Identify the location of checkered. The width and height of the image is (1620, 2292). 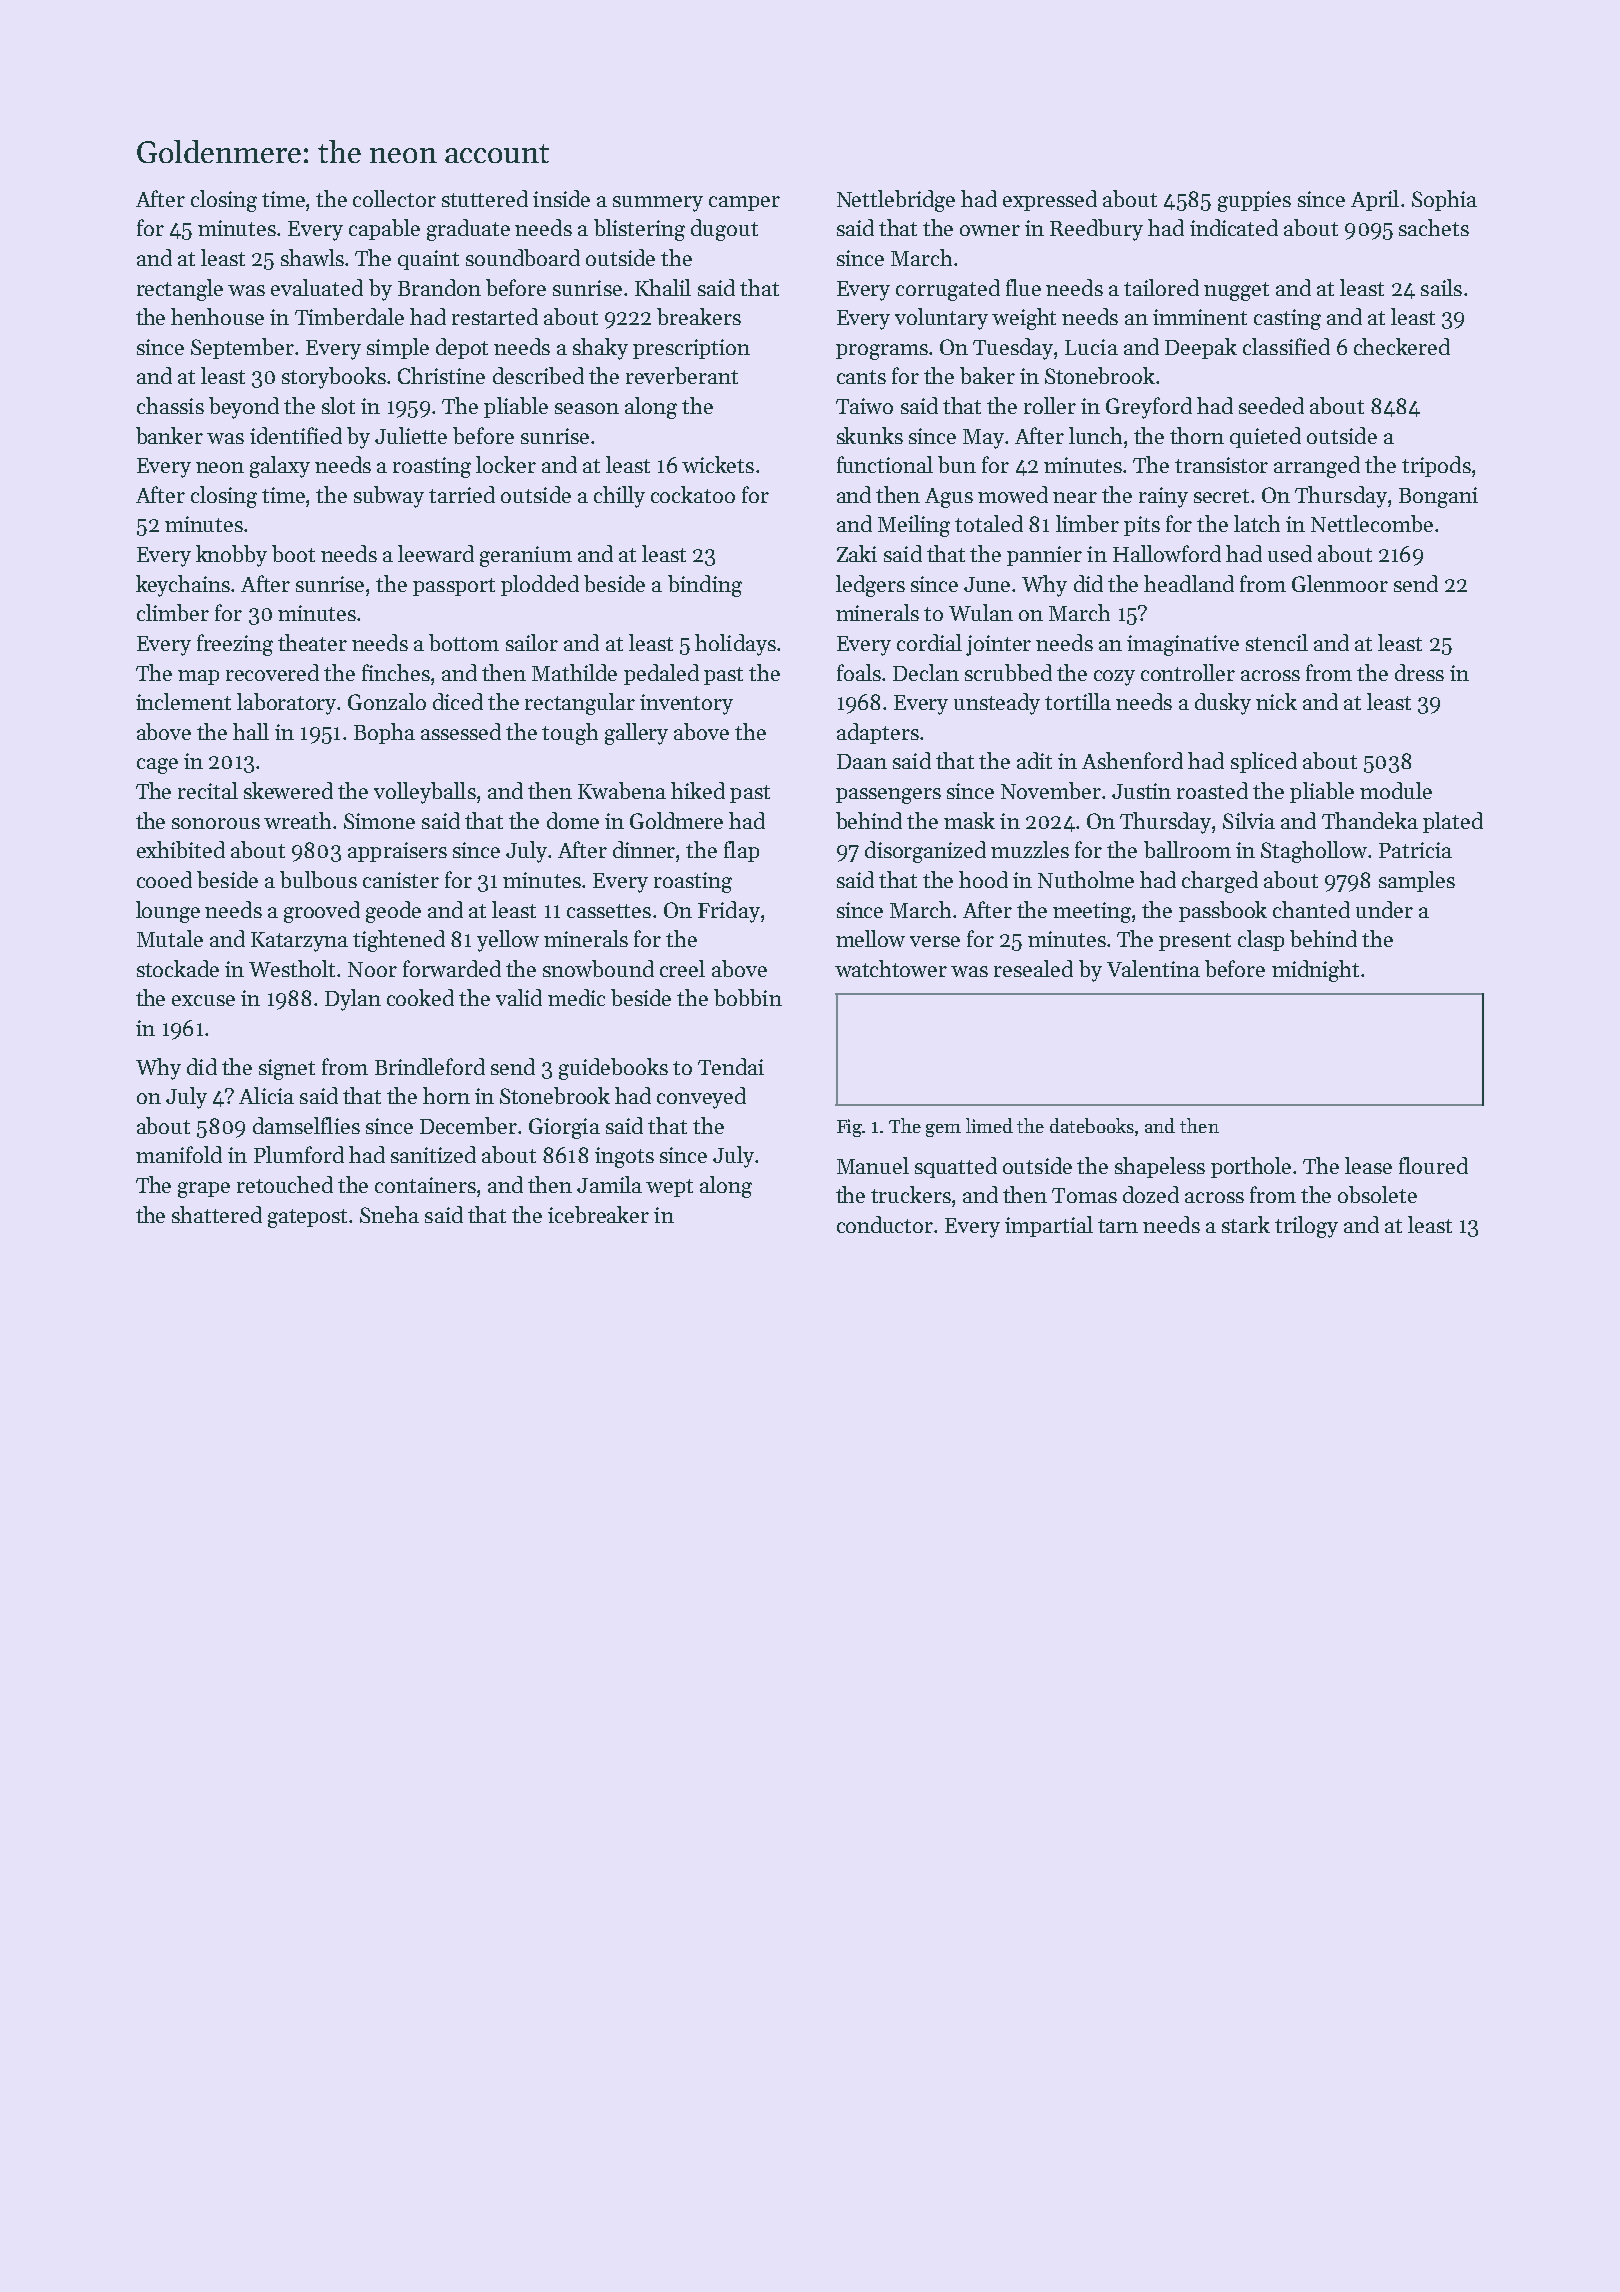
(1402, 346).
